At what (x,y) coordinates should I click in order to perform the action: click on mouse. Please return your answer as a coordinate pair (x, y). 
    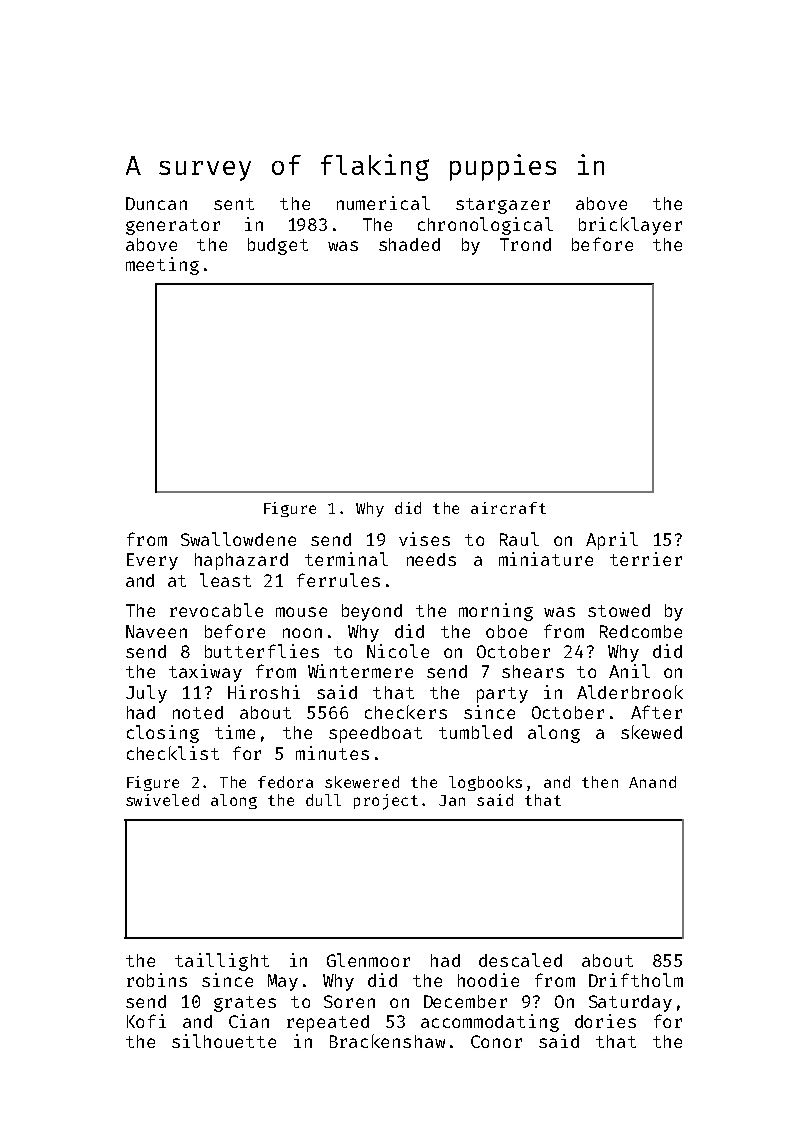
    Looking at the image, I should click on (301, 612).
